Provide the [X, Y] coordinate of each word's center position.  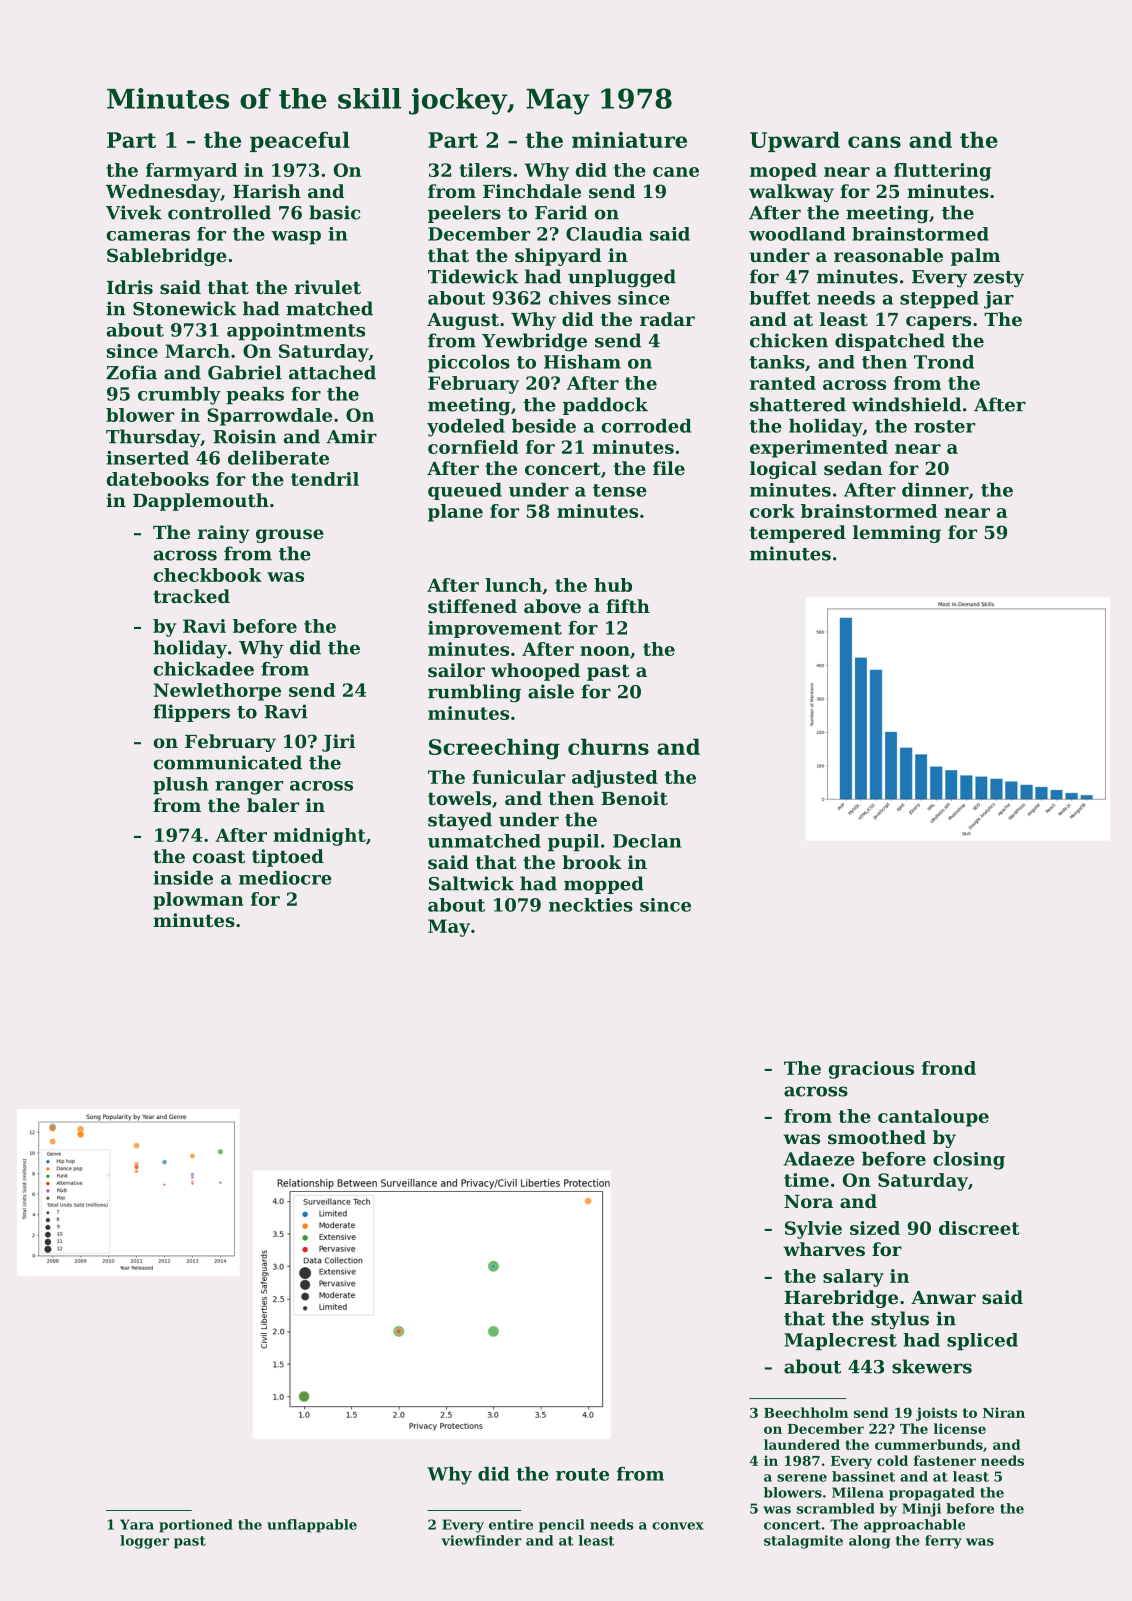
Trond [944, 362]
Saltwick [471, 883]
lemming [897, 534]
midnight [319, 837]
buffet [779, 298]
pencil [562, 1526]
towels [459, 798]
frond [949, 1068]
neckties [591, 905]
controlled [219, 212]
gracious [871, 1070]
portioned [196, 1526]
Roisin [244, 436]
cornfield [473, 447]
